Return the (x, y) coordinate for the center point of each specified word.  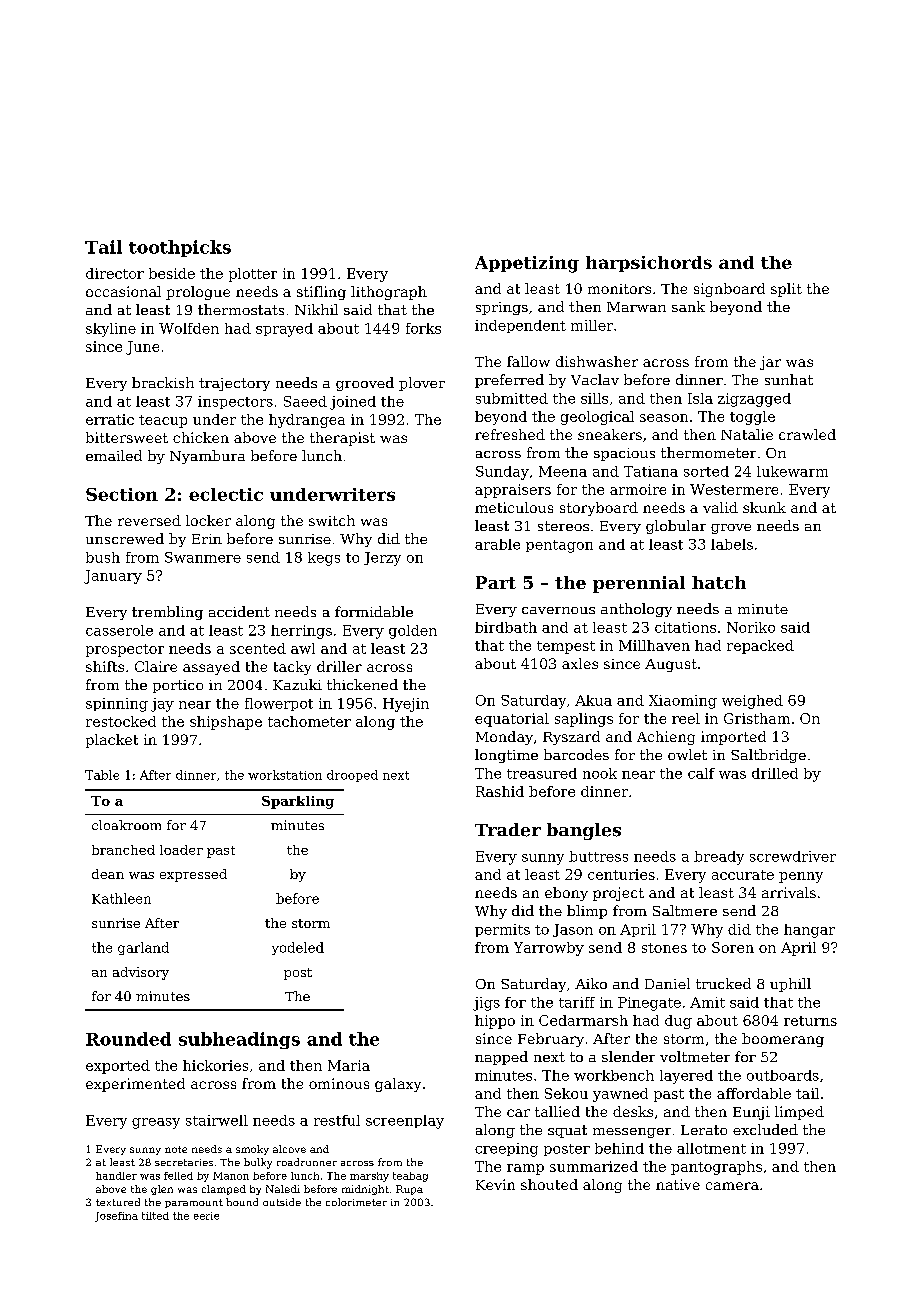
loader (181, 850)
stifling (321, 293)
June (142, 348)
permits (502, 930)
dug (678, 1022)
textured (118, 1202)
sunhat (789, 379)
